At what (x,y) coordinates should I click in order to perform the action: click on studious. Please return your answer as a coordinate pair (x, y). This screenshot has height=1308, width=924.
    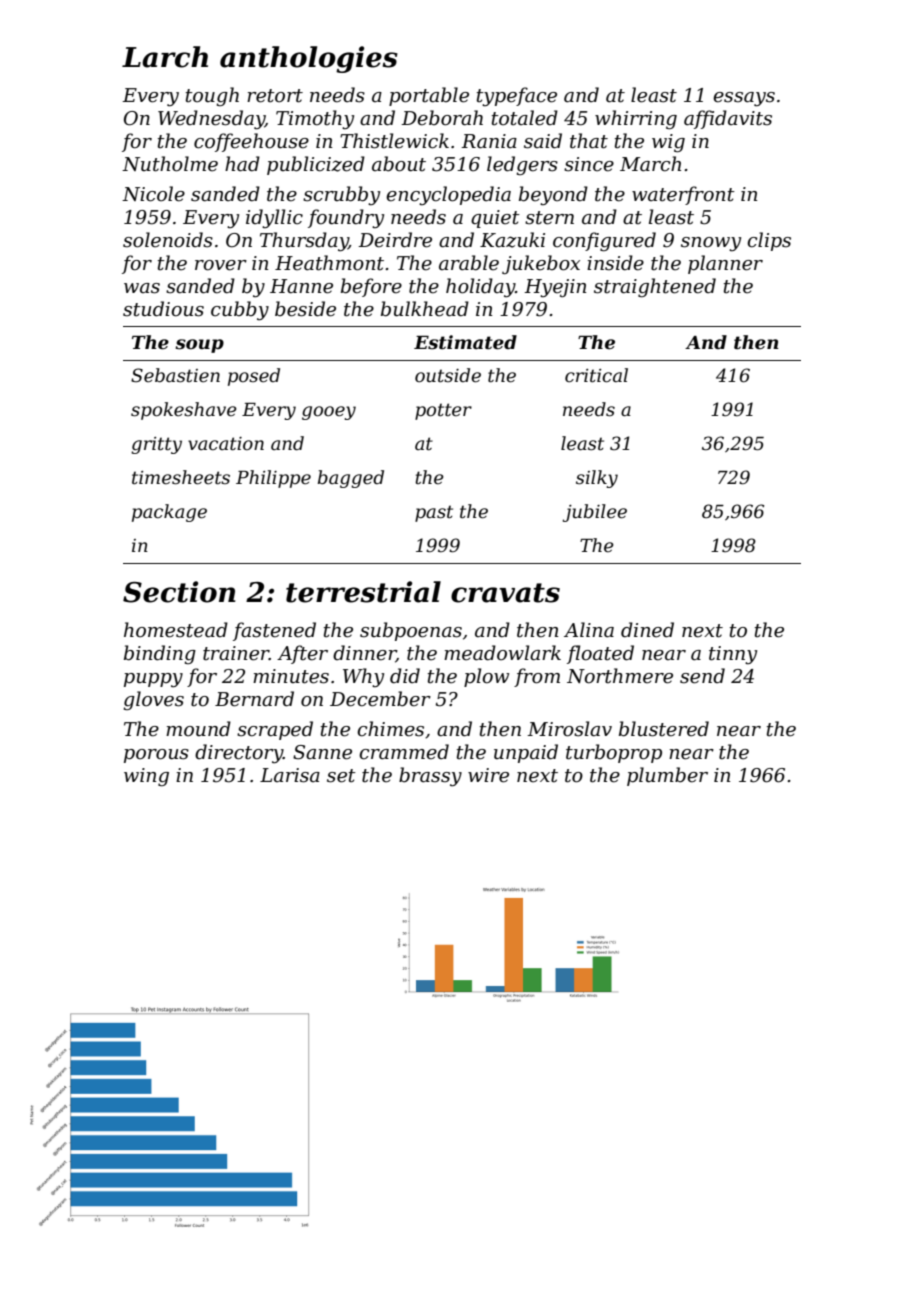
    Looking at the image, I should click on (163, 309).
